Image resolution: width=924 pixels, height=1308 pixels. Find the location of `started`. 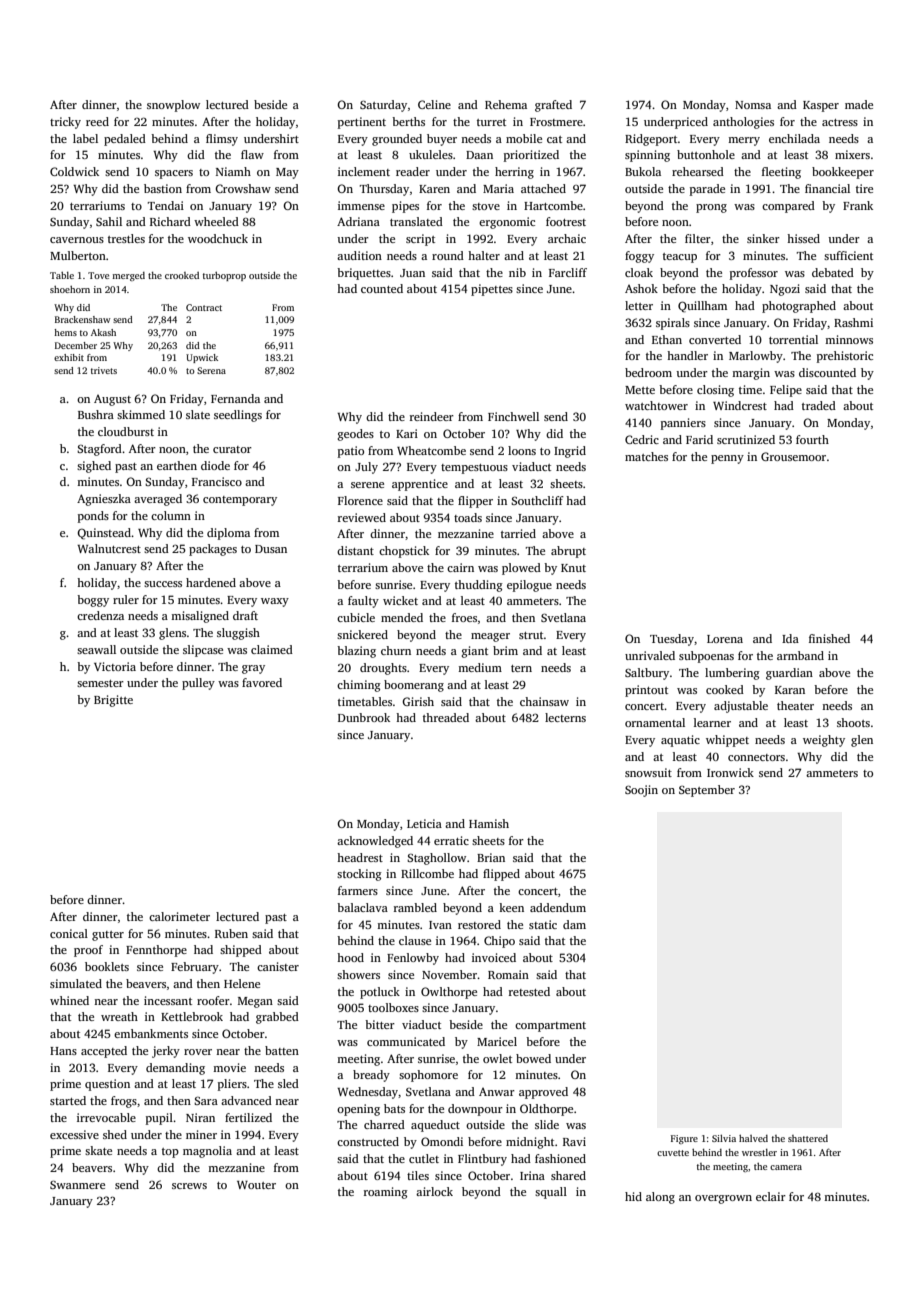

started is located at coordinates (68, 1100).
